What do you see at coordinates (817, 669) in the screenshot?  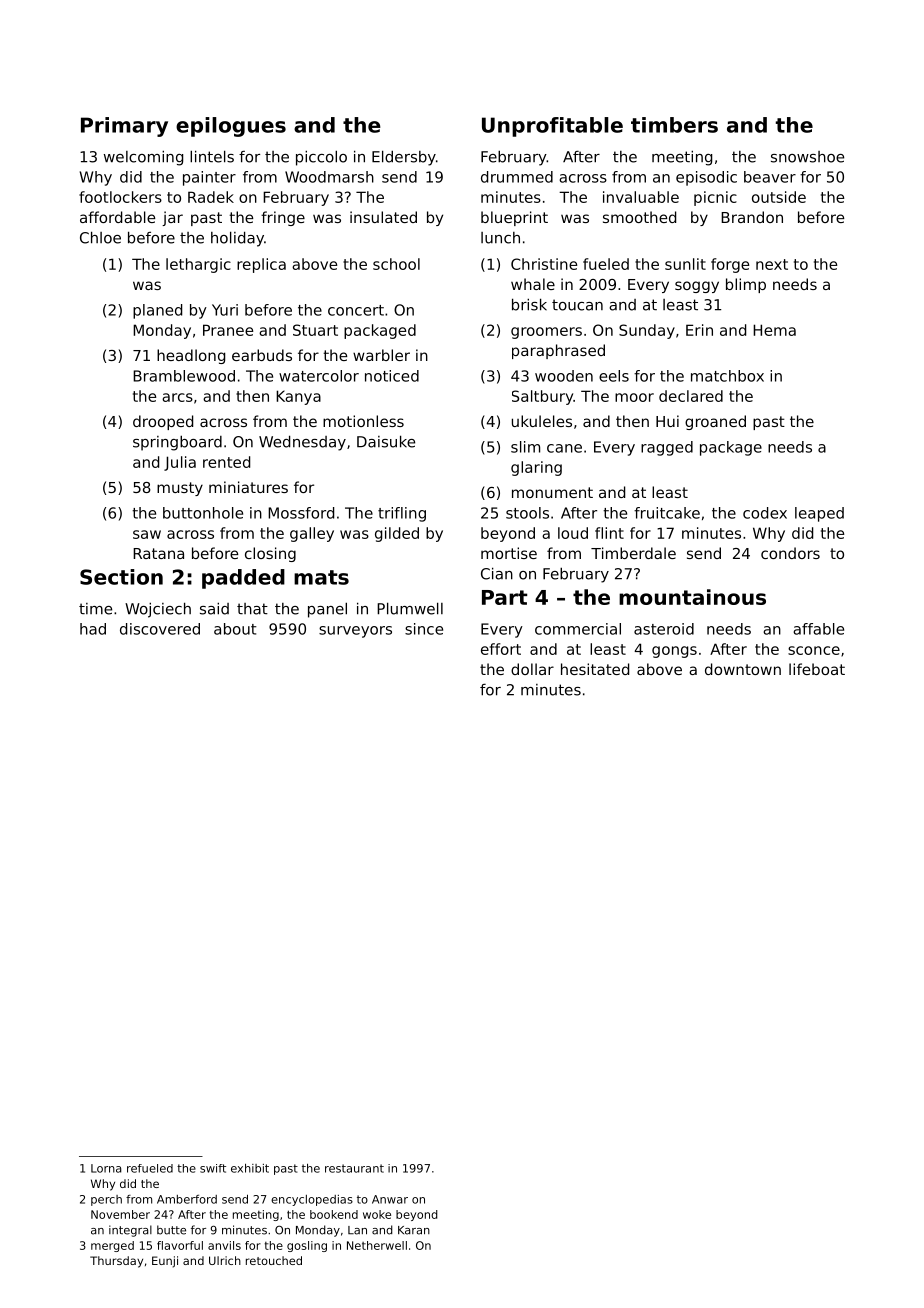 I see `lifeboat` at bounding box center [817, 669].
